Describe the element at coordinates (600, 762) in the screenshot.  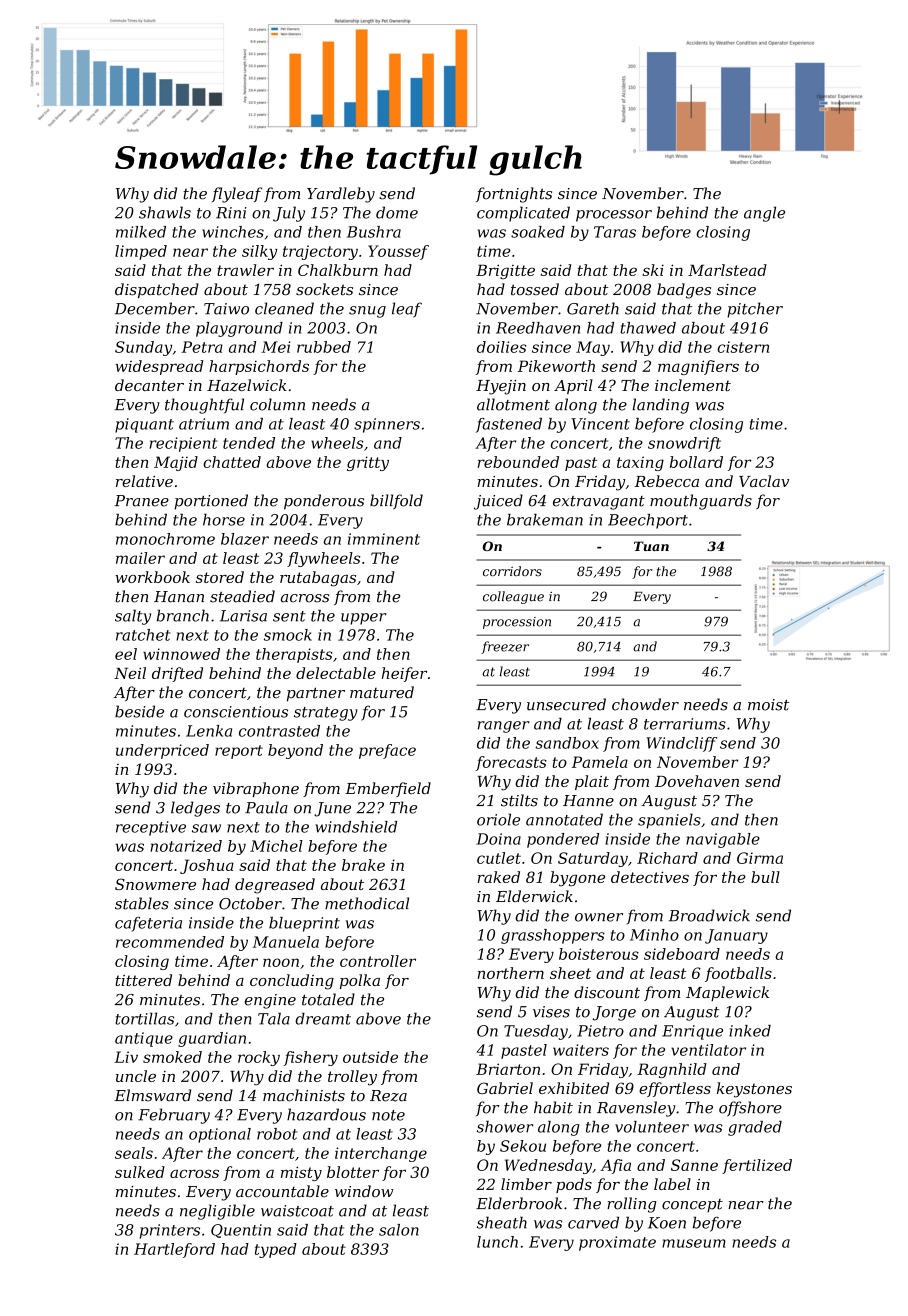
I see `Pamela` at that location.
